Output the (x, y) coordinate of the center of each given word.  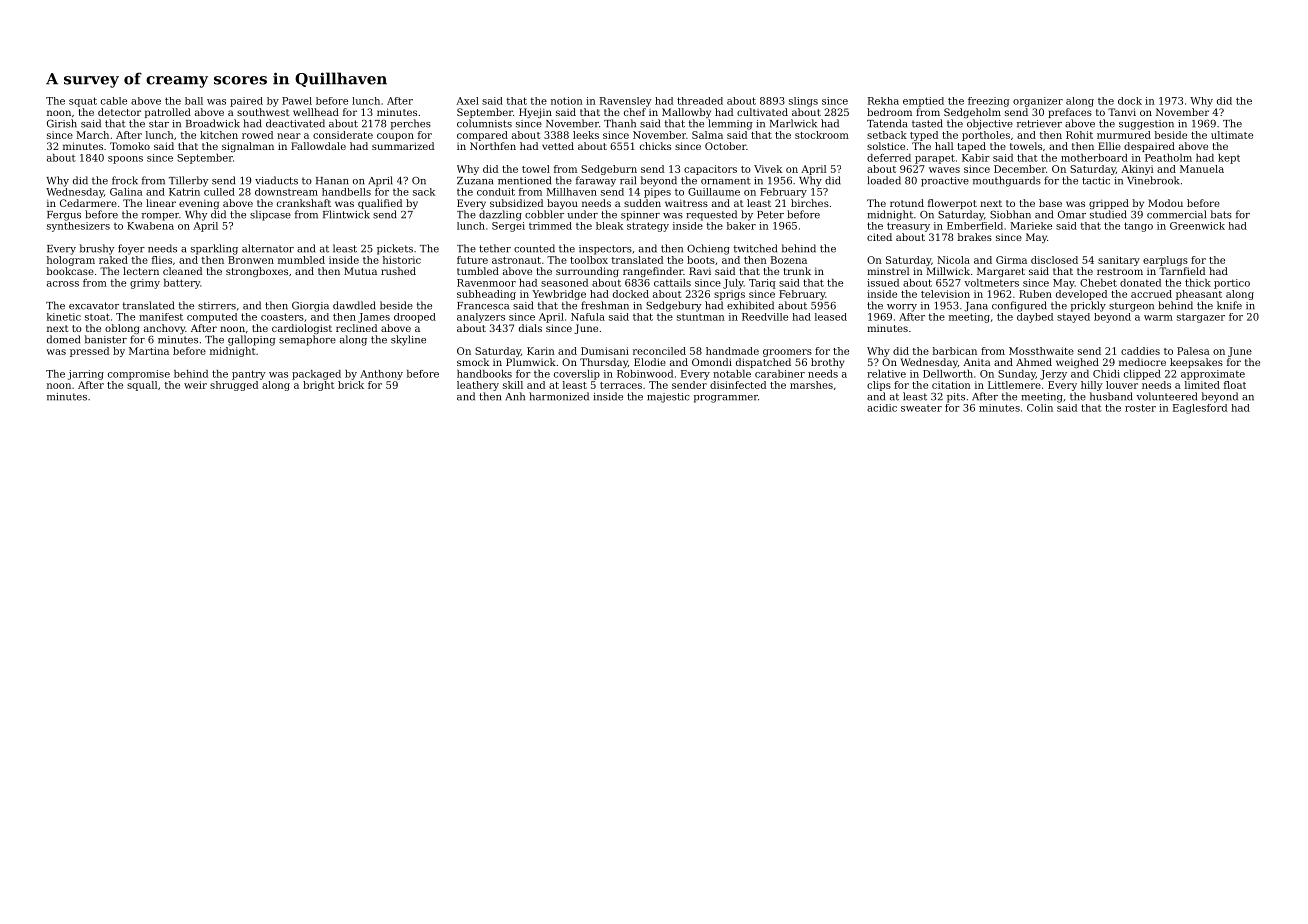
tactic (1096, 181)
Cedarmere (88, 203)
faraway (596, 181)
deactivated (295, 123)
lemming (730, 124)
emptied (923, 102)
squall (142, 386)
